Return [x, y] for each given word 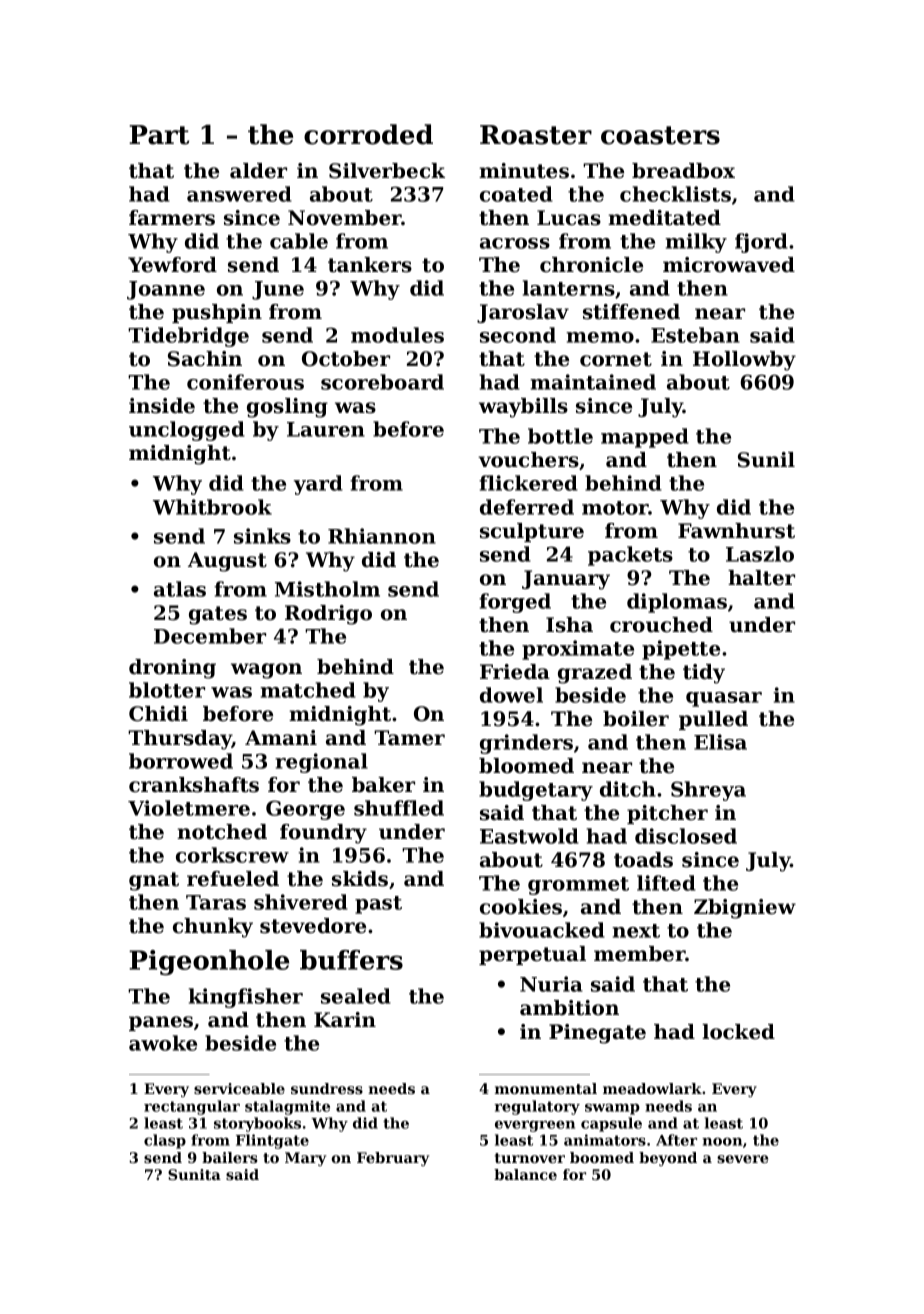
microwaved [729, 265]
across [515, 243]
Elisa [720, 742]
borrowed [181, 761]
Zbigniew [745, 909]
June [278, 290]
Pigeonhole [209, 962]
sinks [262, 536]
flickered [528, 483]
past [378, 905]
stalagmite [287, 1107]
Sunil [766, 460]
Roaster [536, 135]
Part [159, 135]
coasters [660, 135]
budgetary [536, 791]
